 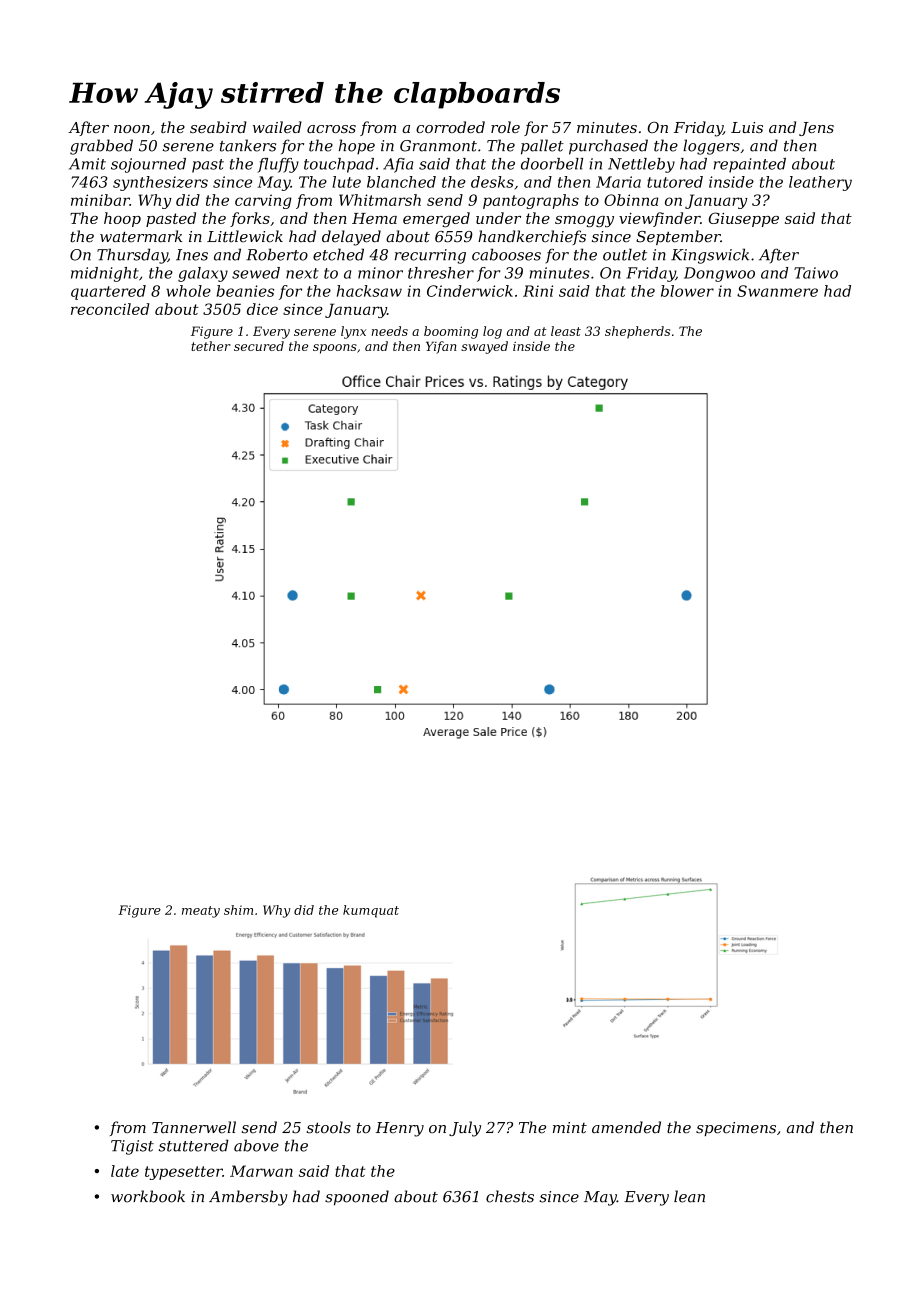 What do you see at coordinates (329, 1127) in the page?
I see `stools` at bounding box center [329, 1127].
